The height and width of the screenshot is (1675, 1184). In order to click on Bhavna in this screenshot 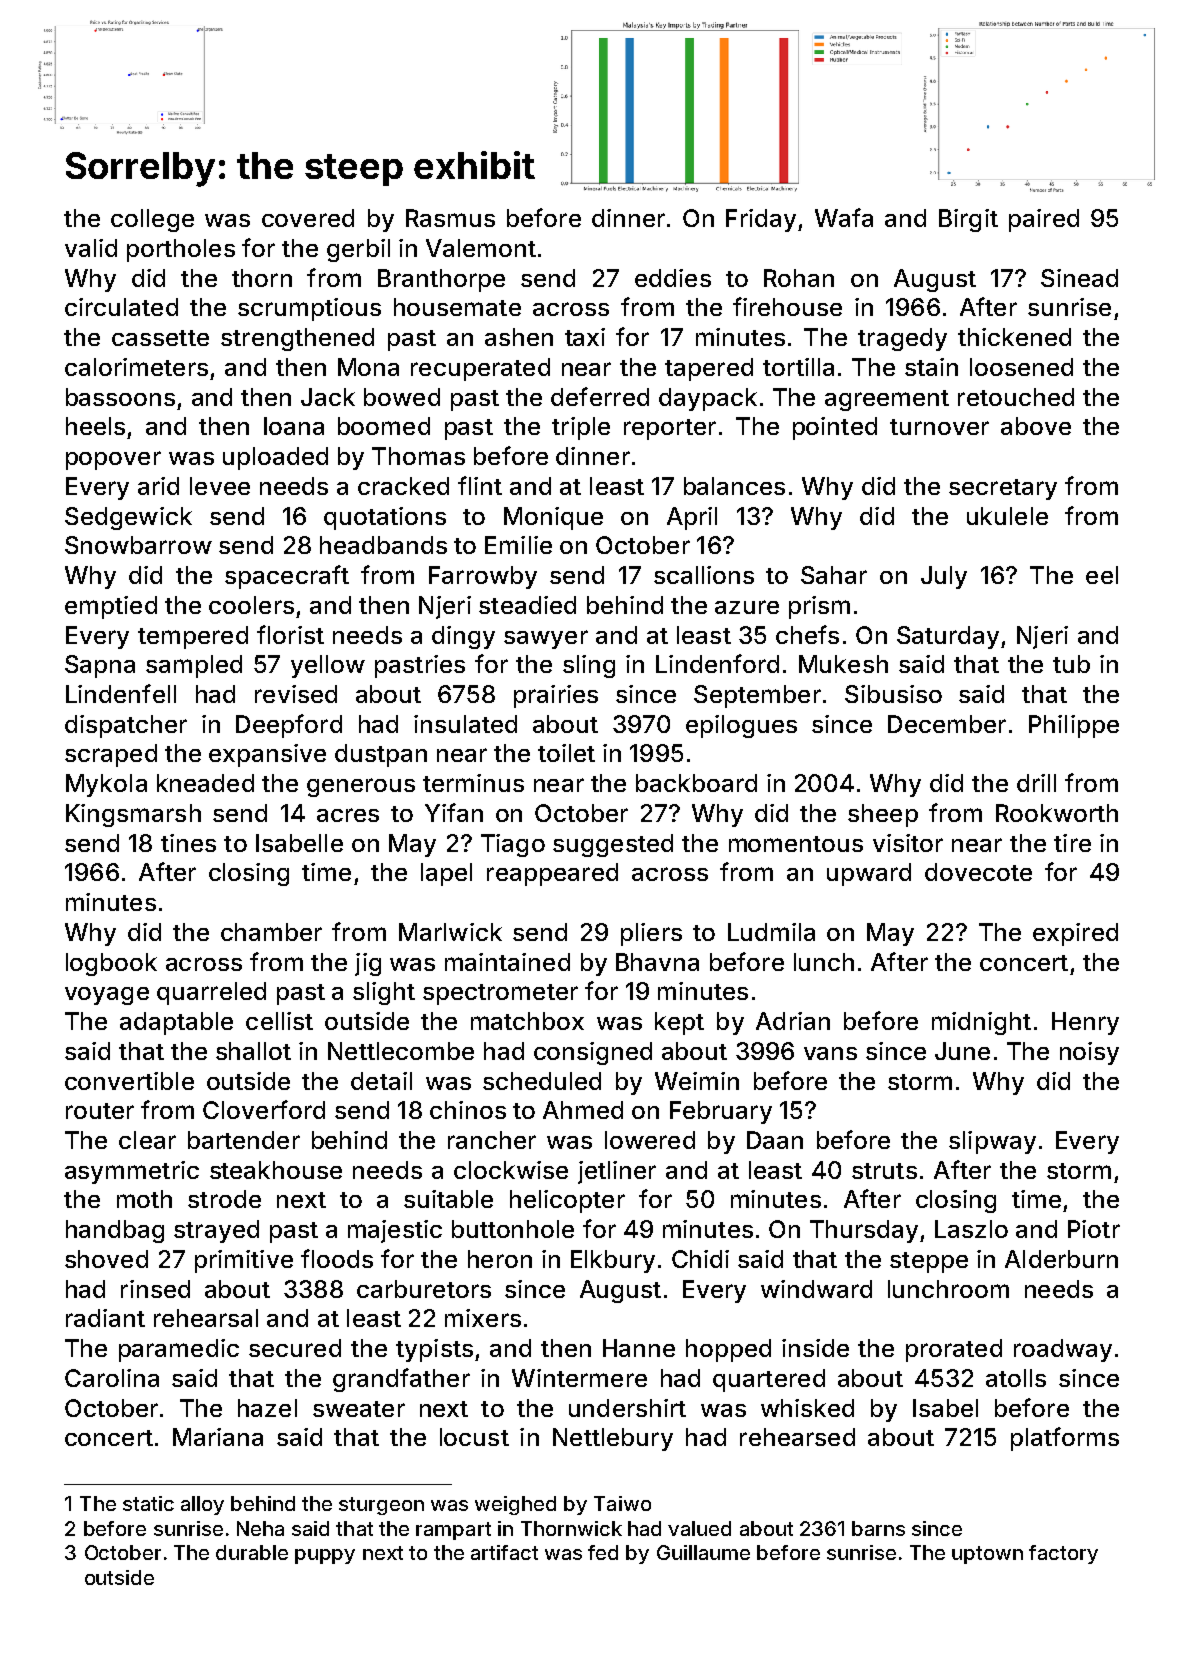, I will do `click(657, 962)`.
